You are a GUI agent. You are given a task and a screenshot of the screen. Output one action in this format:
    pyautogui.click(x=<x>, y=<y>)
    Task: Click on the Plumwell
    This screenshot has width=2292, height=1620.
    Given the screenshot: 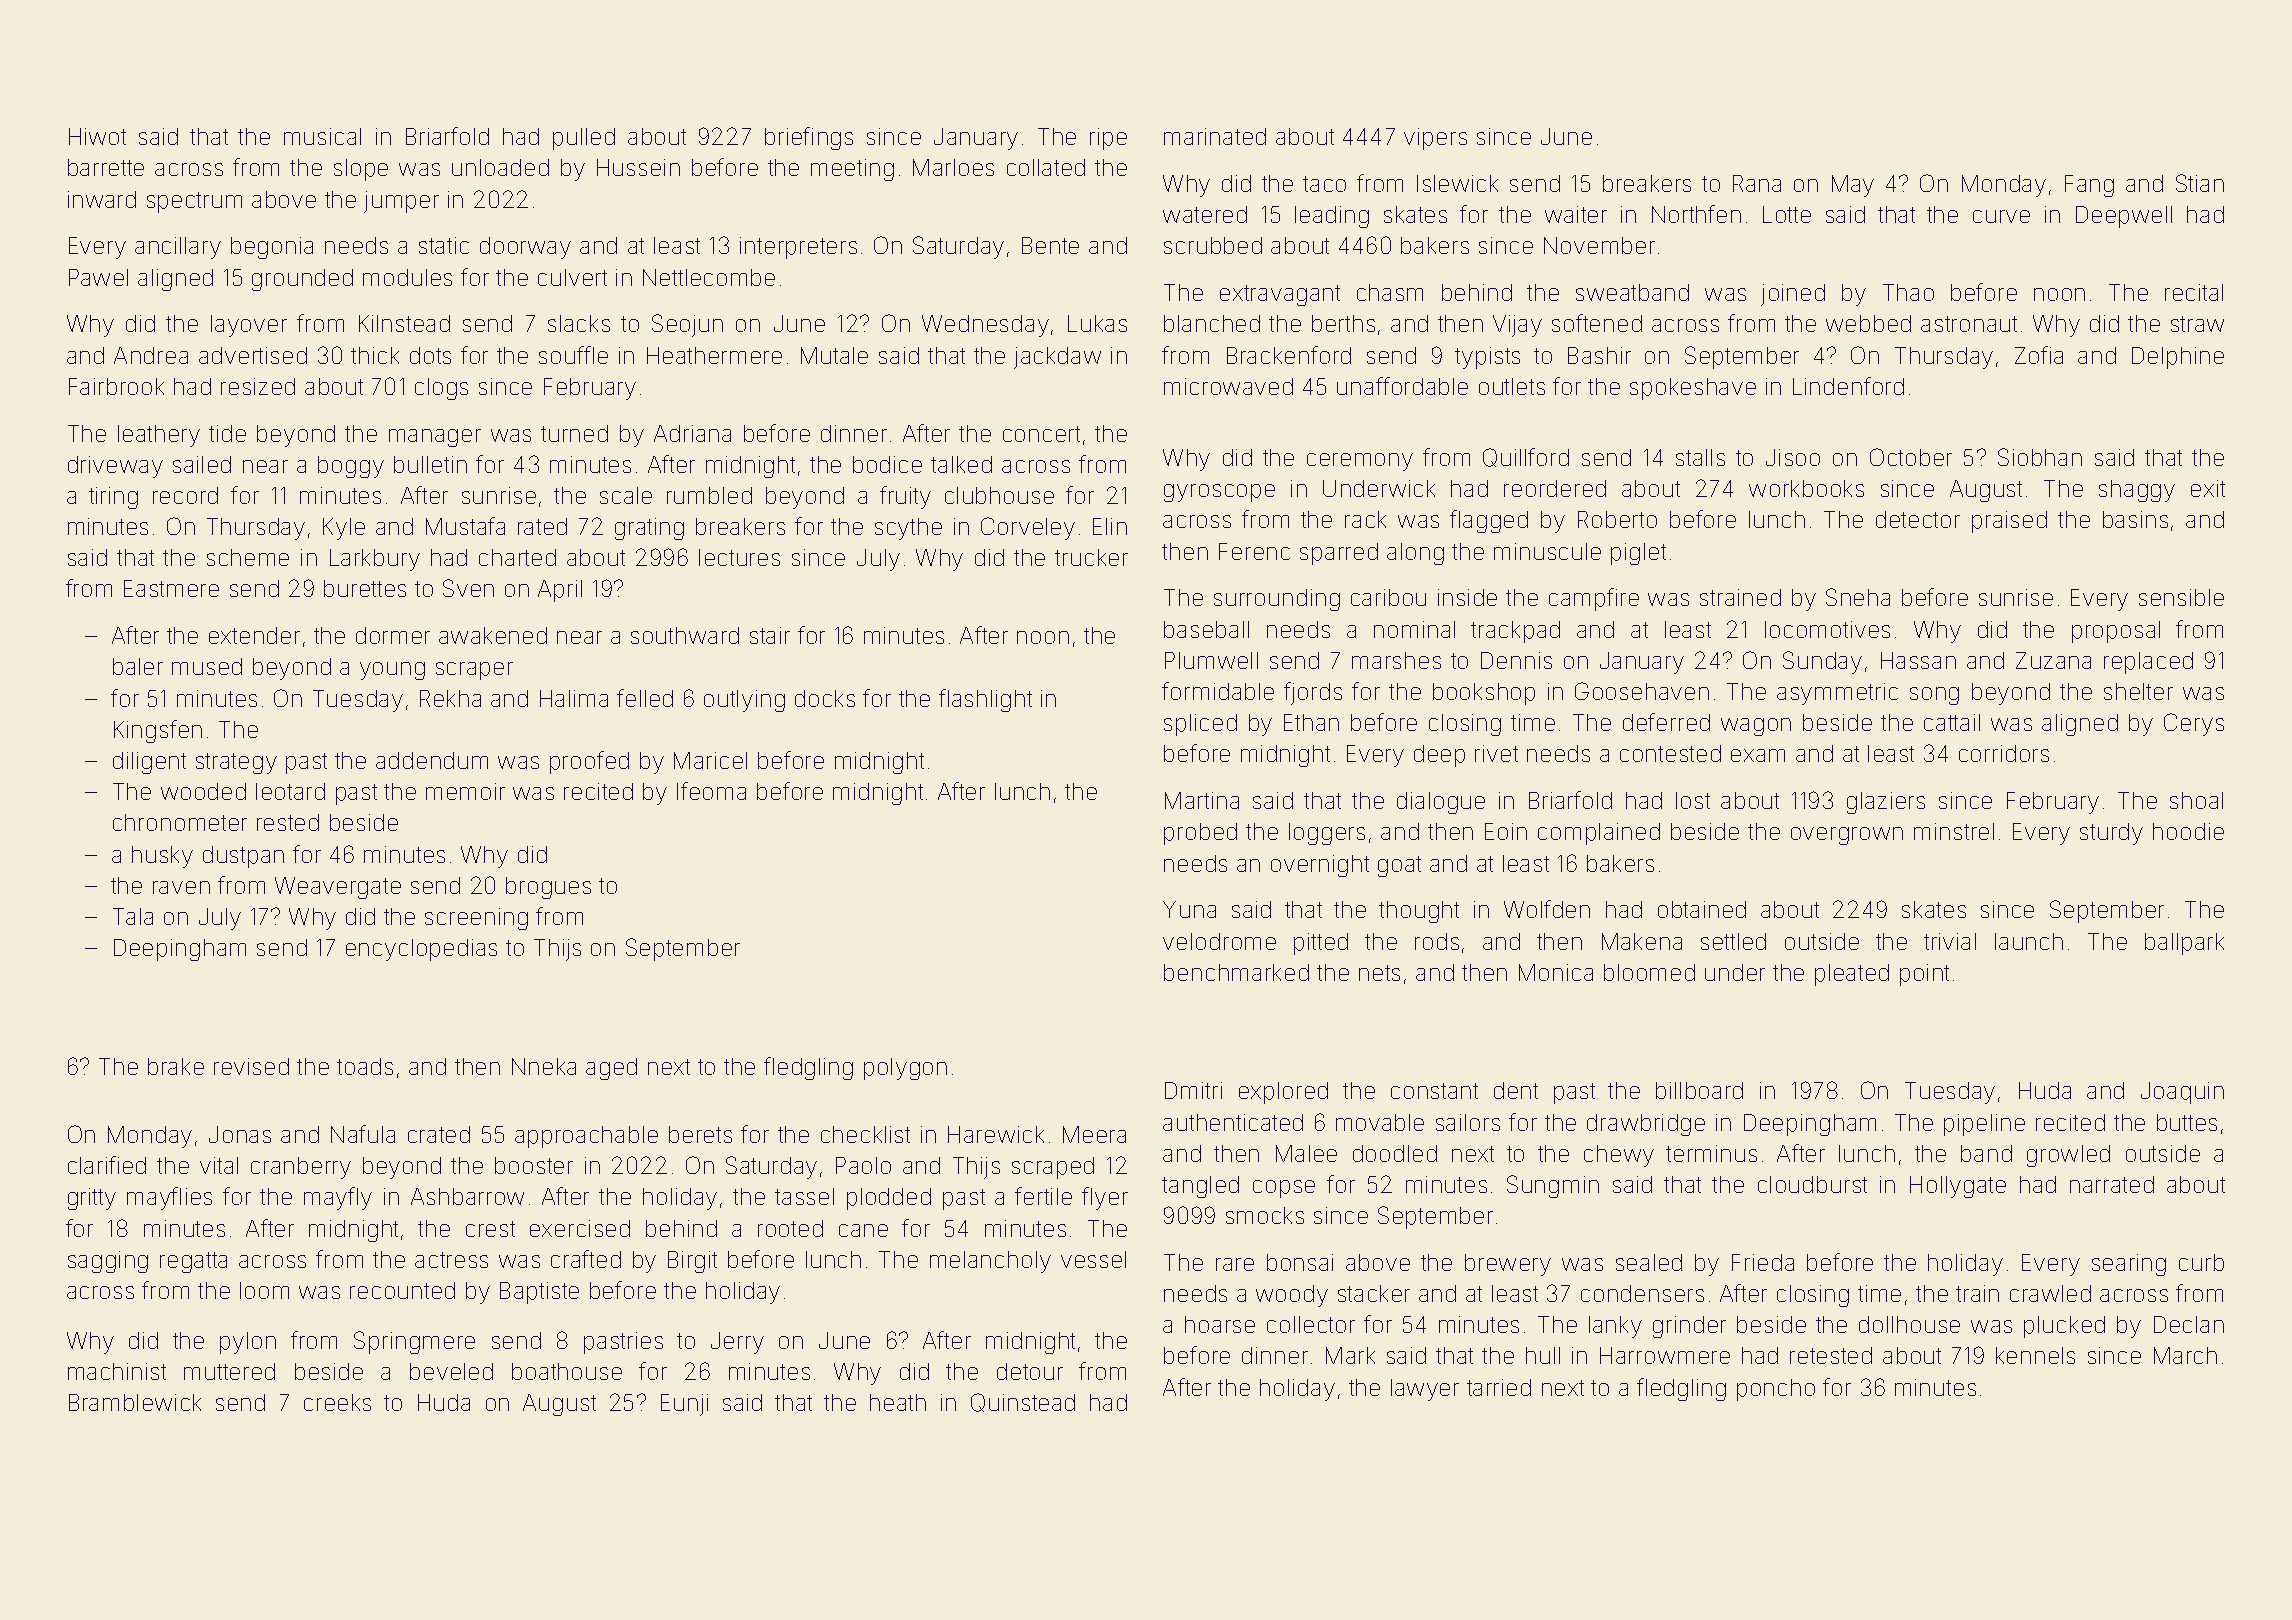 What is the action you would take?
    pyautogui.click(x=1211, y=660)
